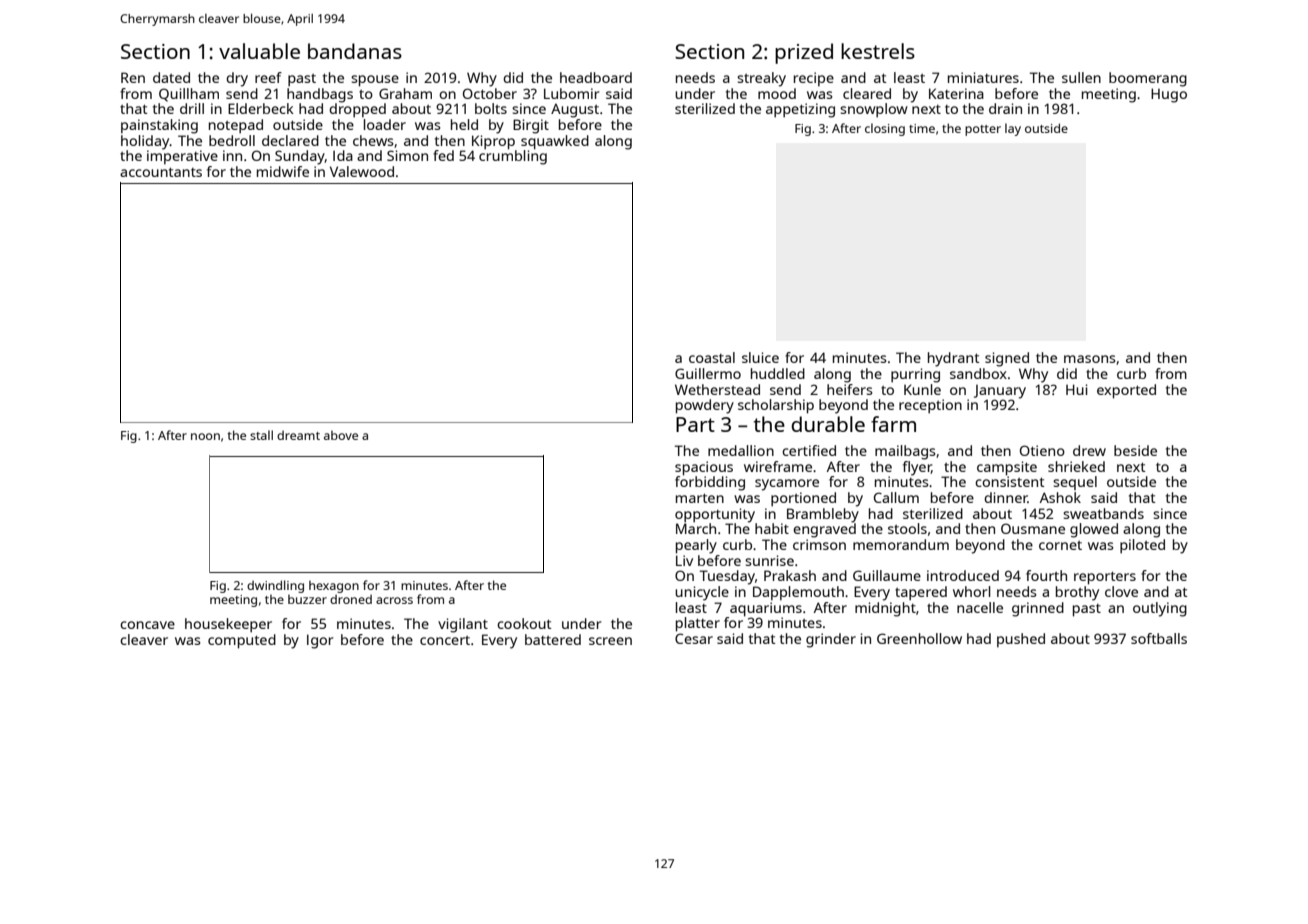 The height and width of the screenshot is (924, 1308). What do you see at coordinates (696, 546) in the screenshot?
I see `pearly` at bounding box center [696, 546].
